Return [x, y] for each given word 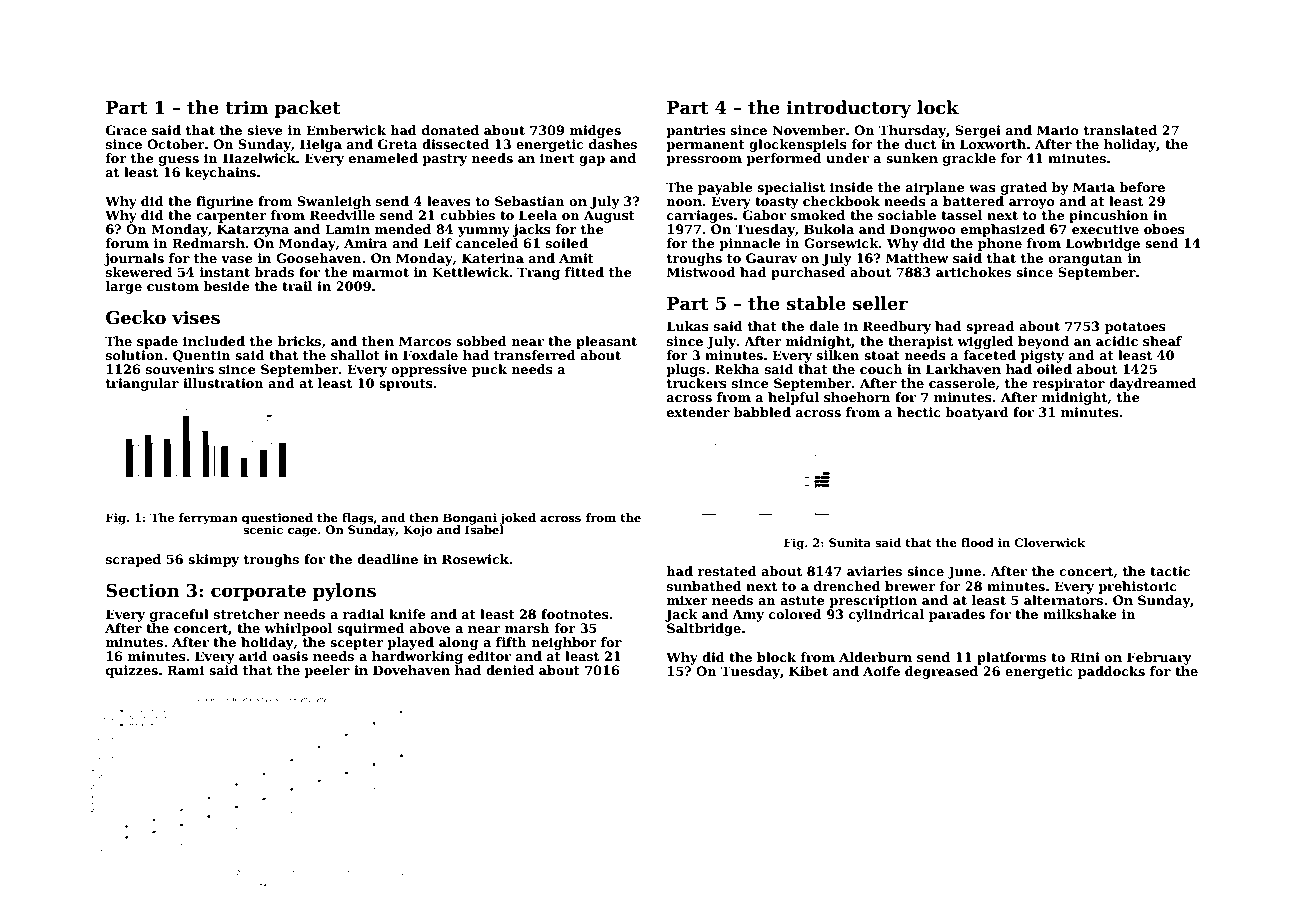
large [124, 287]
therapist [920, 342]
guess [179, 161]
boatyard [977, 413]
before [1142, 187]
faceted [990, 355]
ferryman [208, 519]
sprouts [406, 385]
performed [784, 159]
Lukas [688, 326]
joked [518, 519]
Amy [748, 615]
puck [489, 370]
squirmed [371, 629]
